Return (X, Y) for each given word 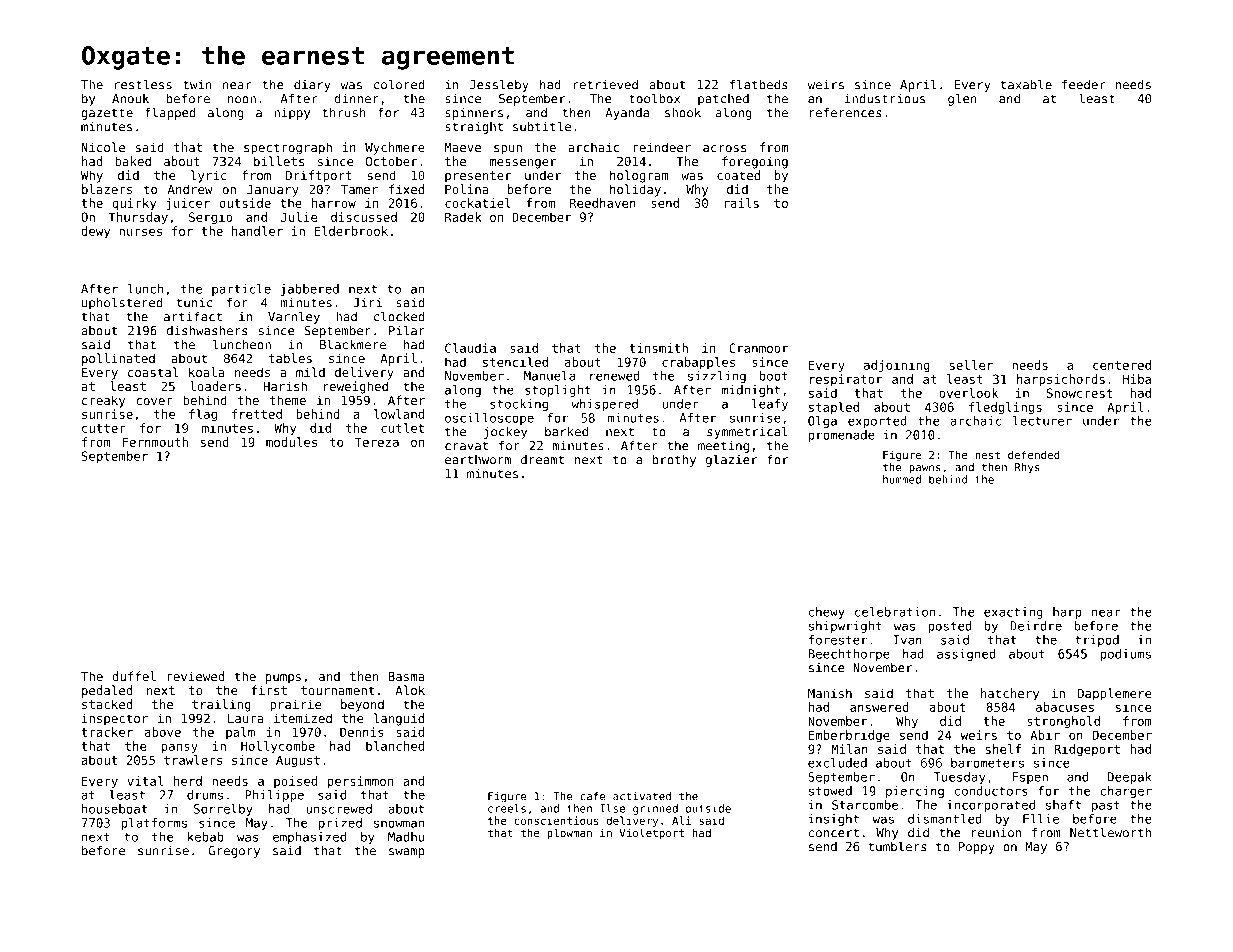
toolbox (654, 98)
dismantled (945, 819)
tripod (1097, 641)
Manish (830, 693)
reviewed (195, 676)
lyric (209, 176)
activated (642, 796)
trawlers (193, 760)
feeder (1084, 84)
